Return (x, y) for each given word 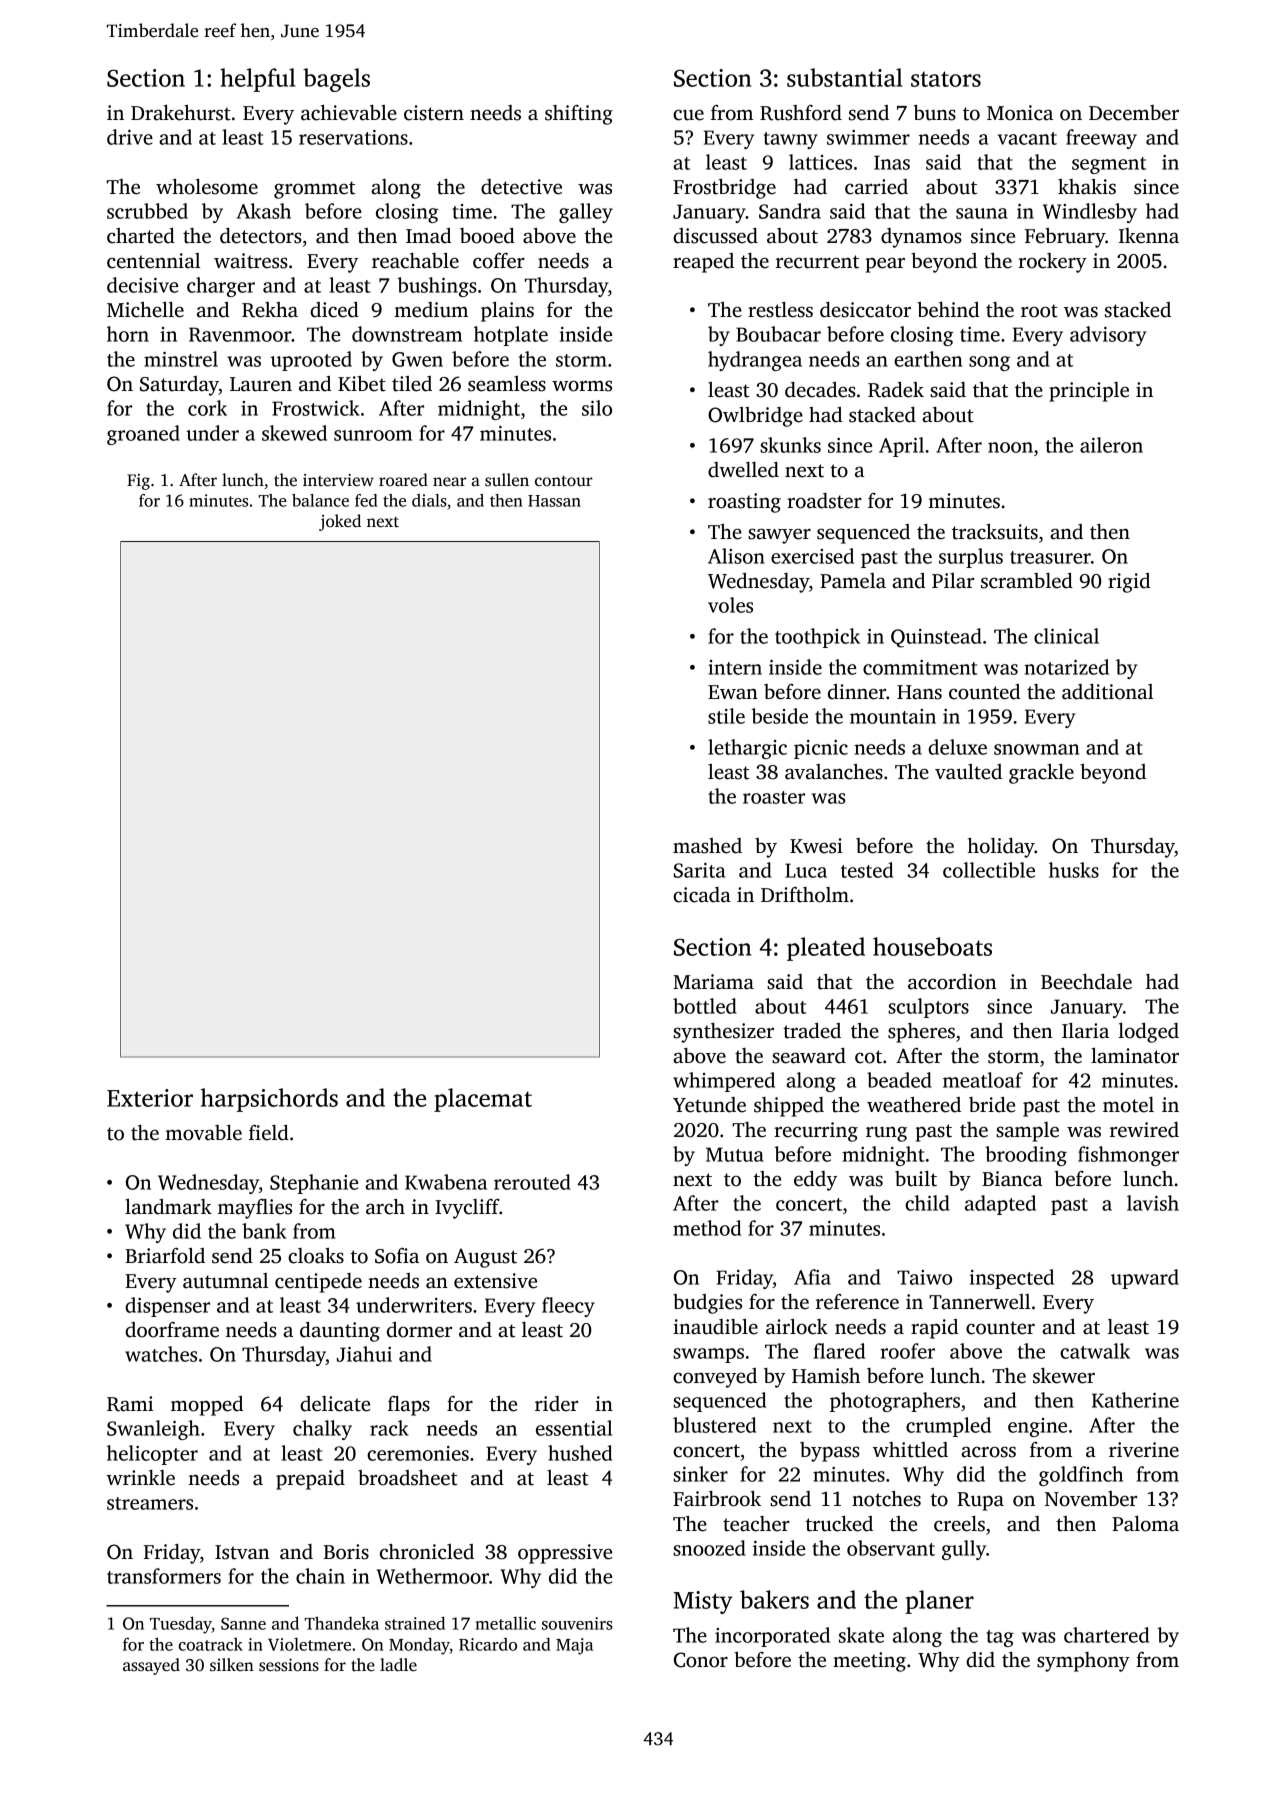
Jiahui (364, 1354)
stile (726, 716)
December (1134, 113)
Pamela (853, 581)
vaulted (968, 772)
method (707, 1228)
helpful (258, 80)
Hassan (554, 501)
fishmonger (1128, 1156)
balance (320, 500)
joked (340, 522)
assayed (151, 1666)
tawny (791, 140)
